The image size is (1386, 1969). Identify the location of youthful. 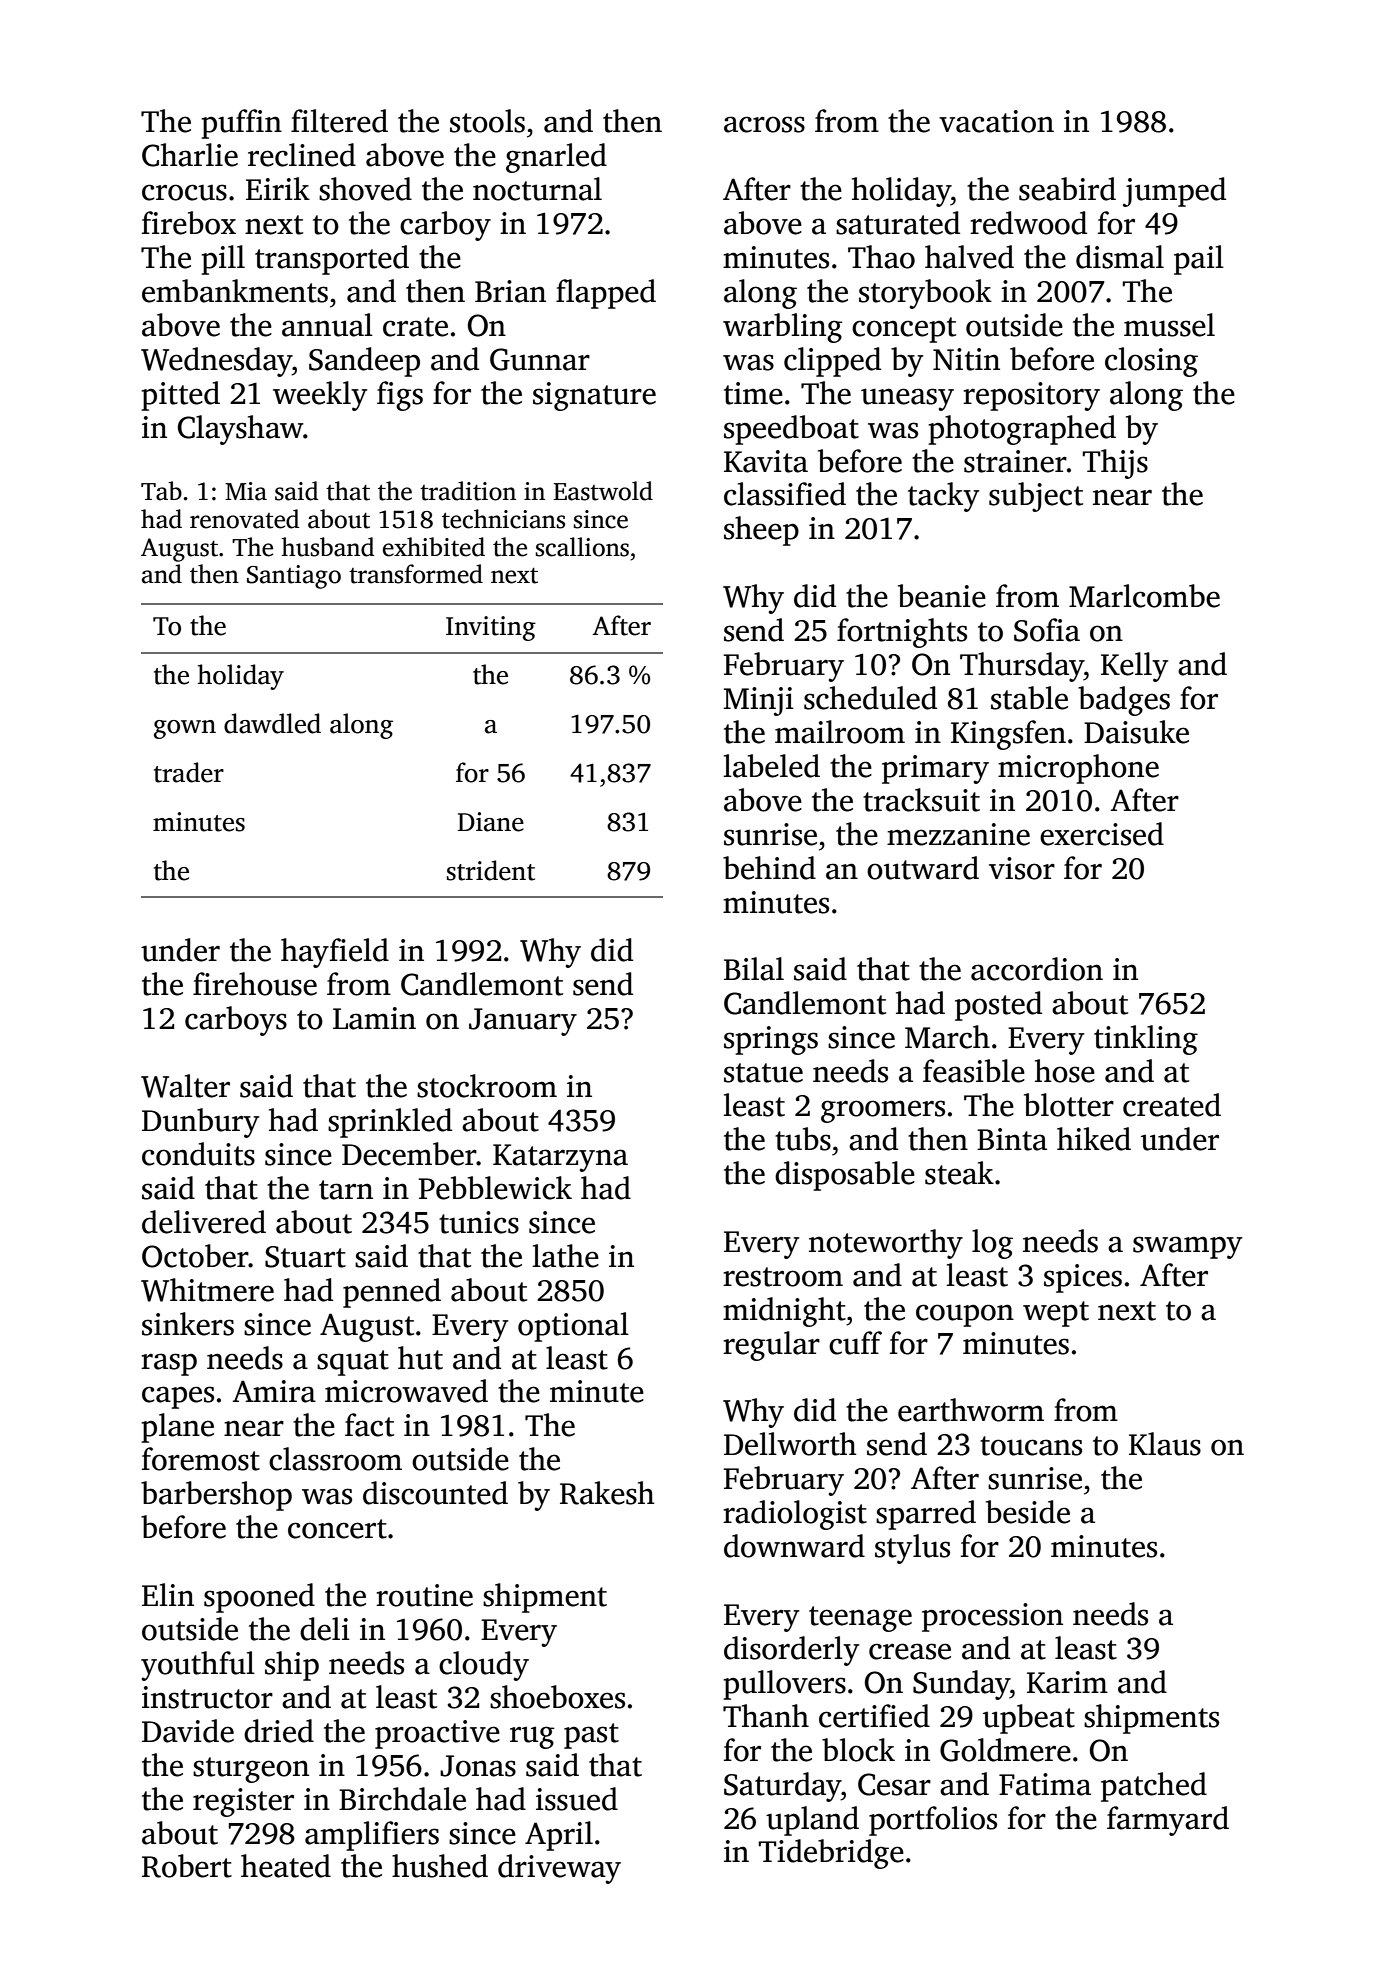
(198, 1666).
